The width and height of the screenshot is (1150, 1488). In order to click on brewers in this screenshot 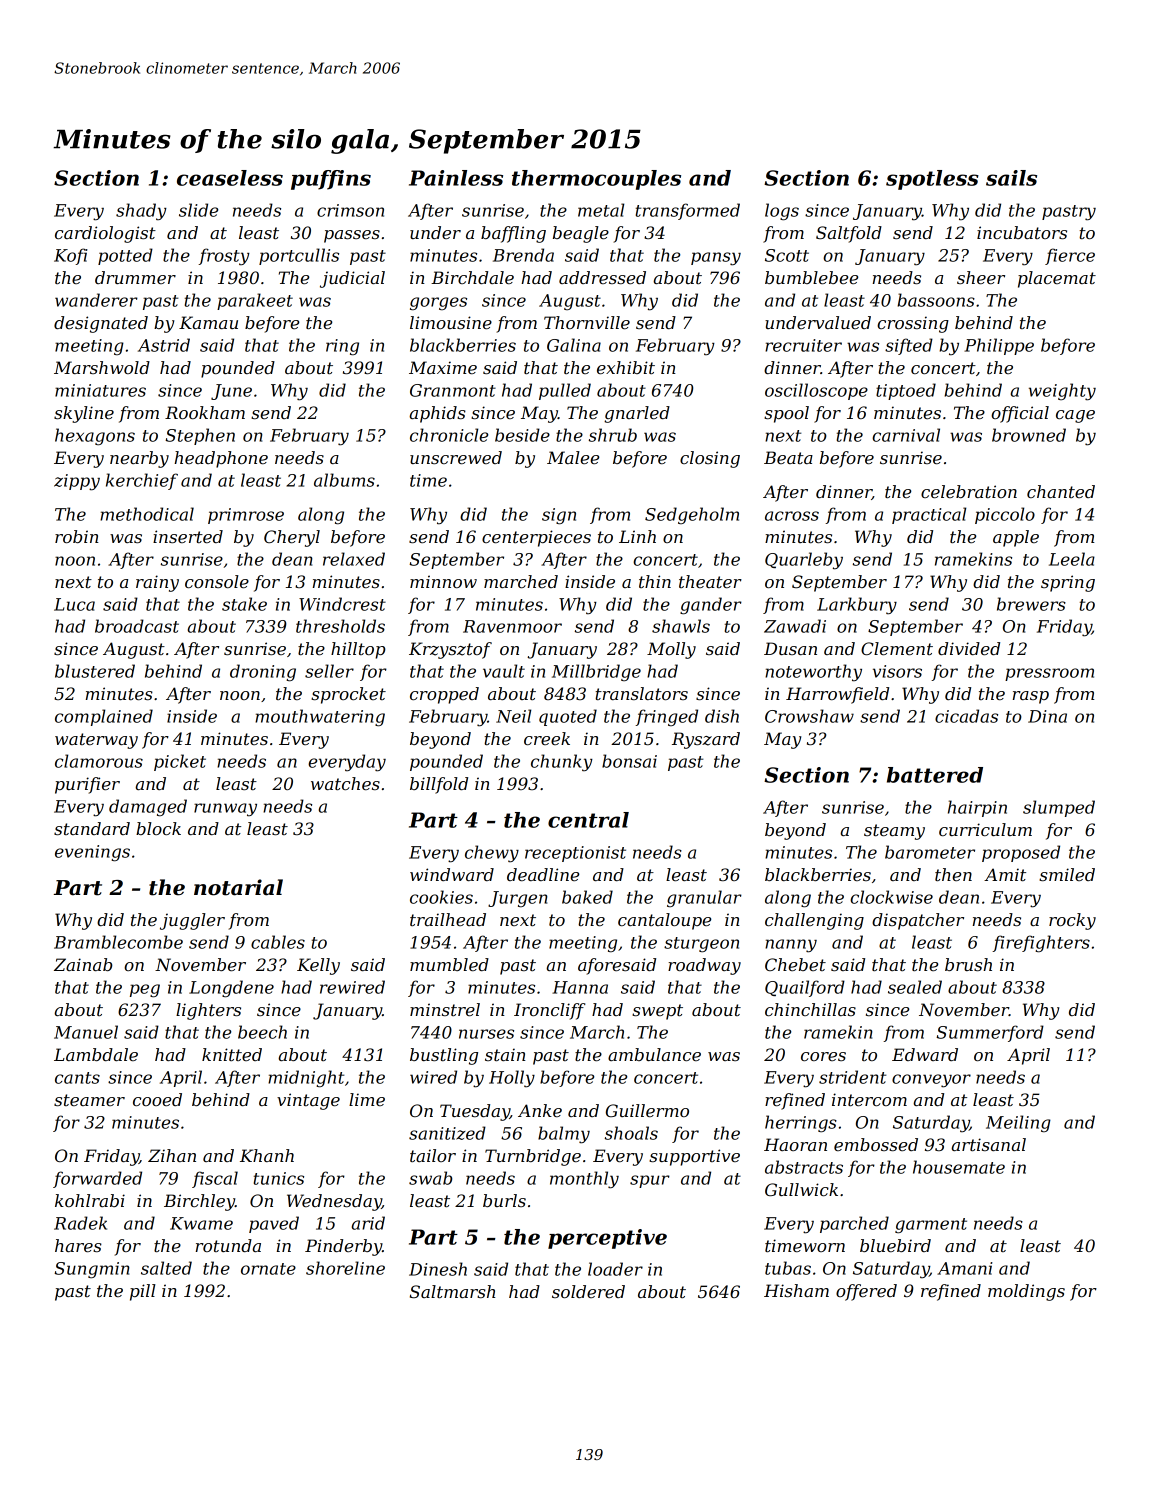, I will do `click(1031, 604)`.
